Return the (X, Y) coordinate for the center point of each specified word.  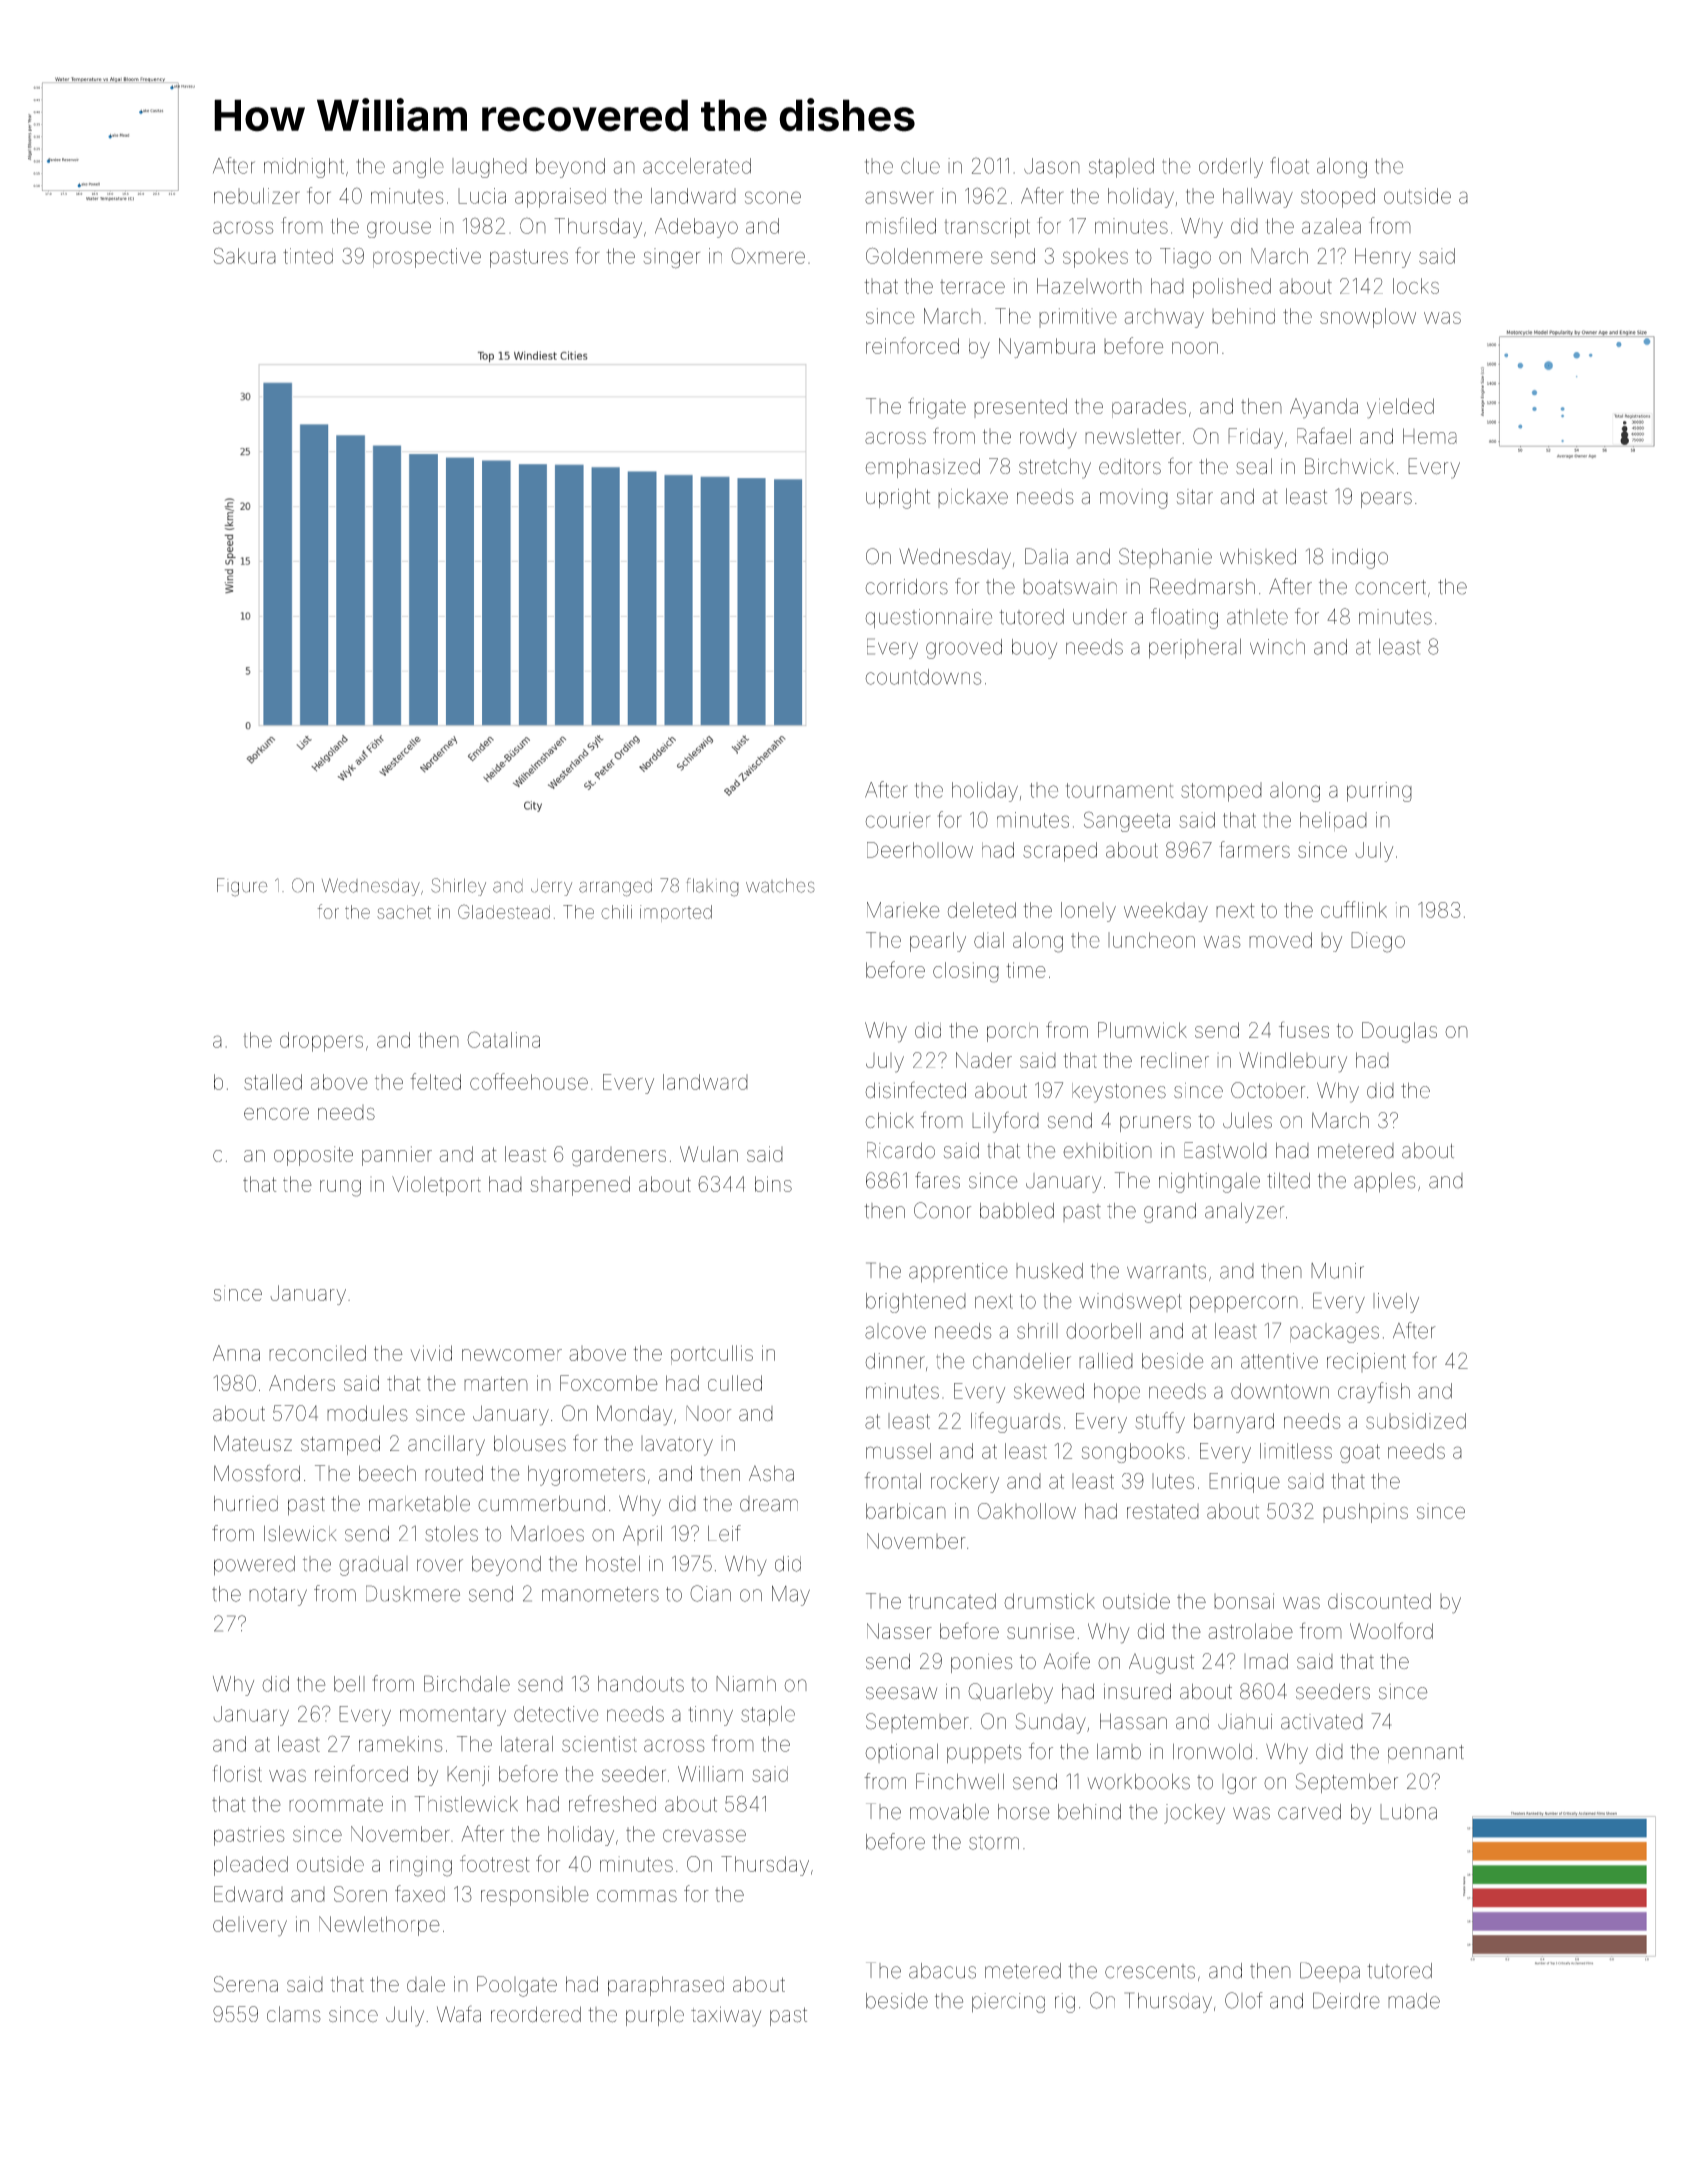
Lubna (1408, 1812)
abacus (942, 1971)
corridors (906, 587)
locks (1416, 286)
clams (294, 2014)
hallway (1258, 198)
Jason (1052, 166)
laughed (489, 168)
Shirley (458, 887)
